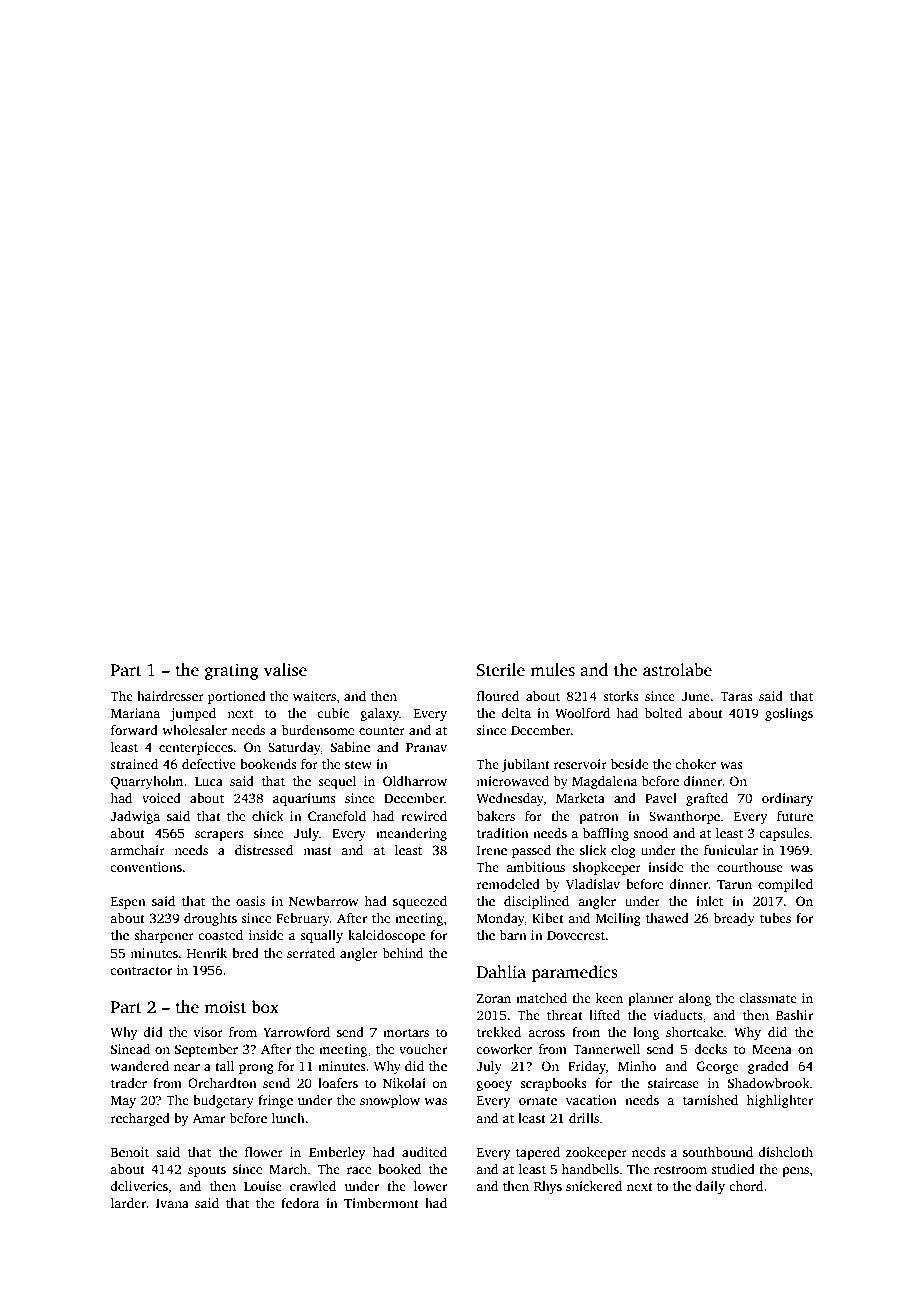 This screenshot has height=1308, width=924. What do you see at coordinates (288, 1169) in the screenshot?
I see `March` at bounding box center [288, 1169].
